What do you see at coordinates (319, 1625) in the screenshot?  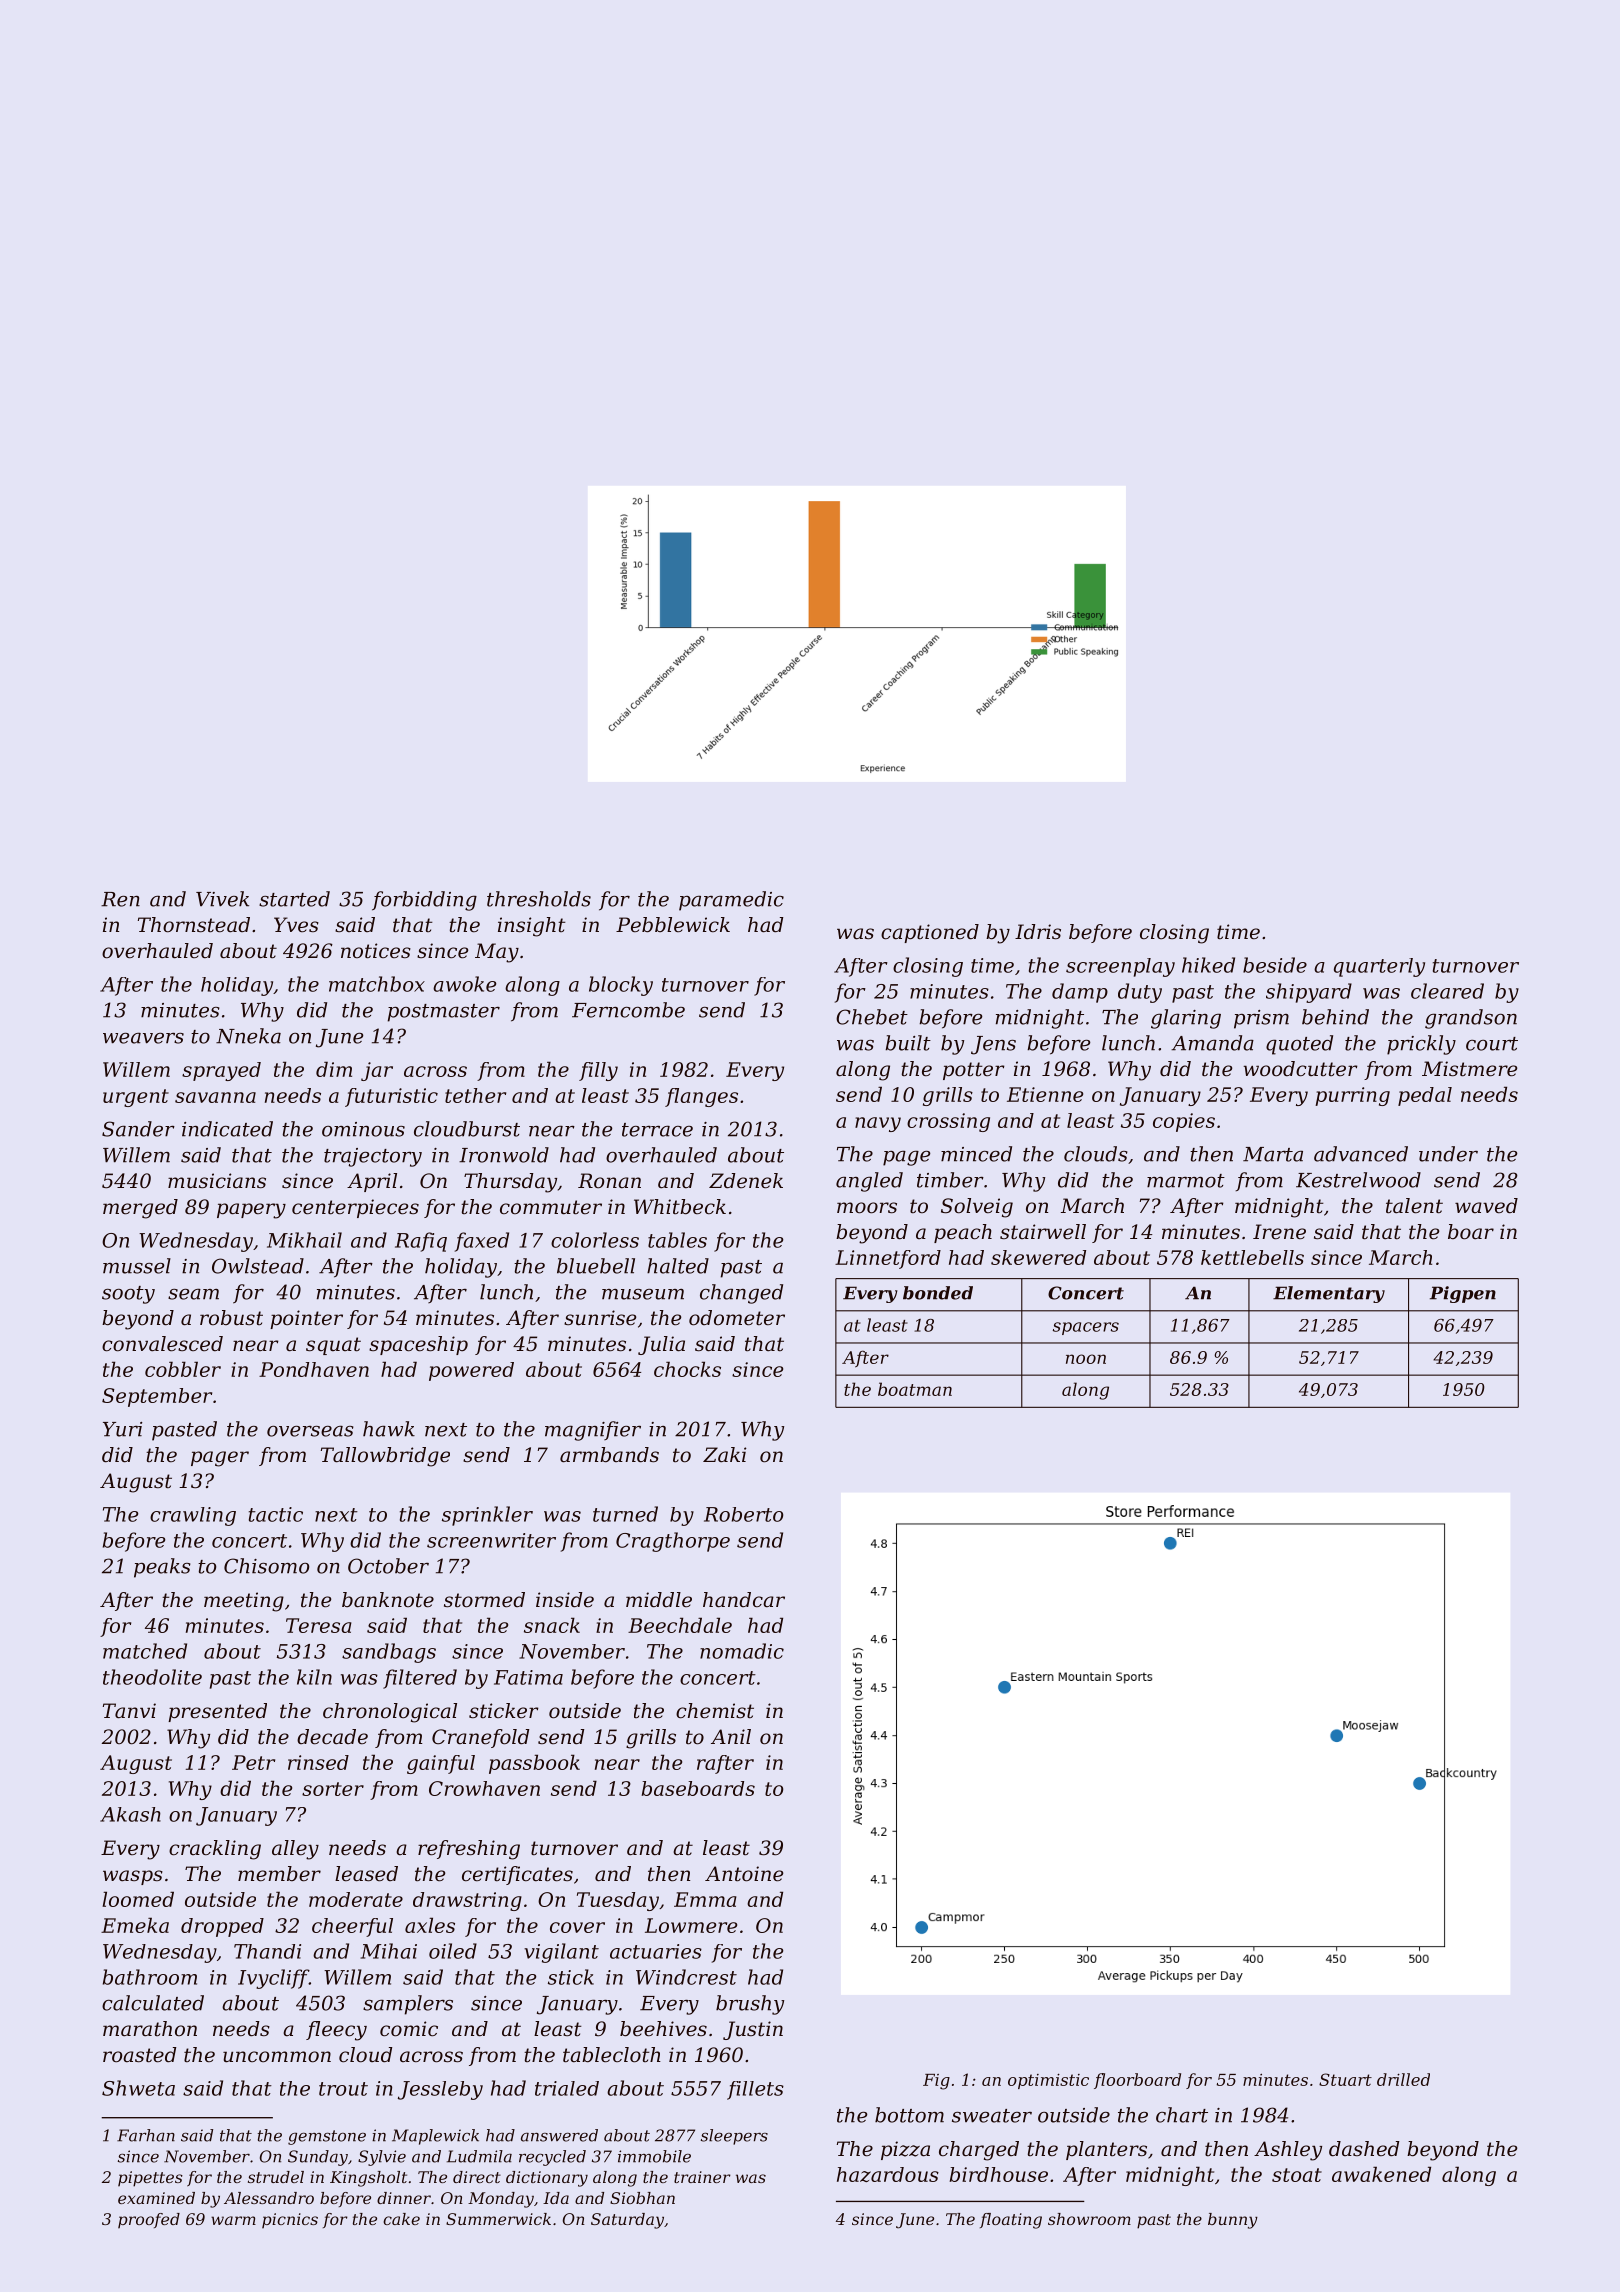 I see `Teresa` at bounding box center [319, 1625].
